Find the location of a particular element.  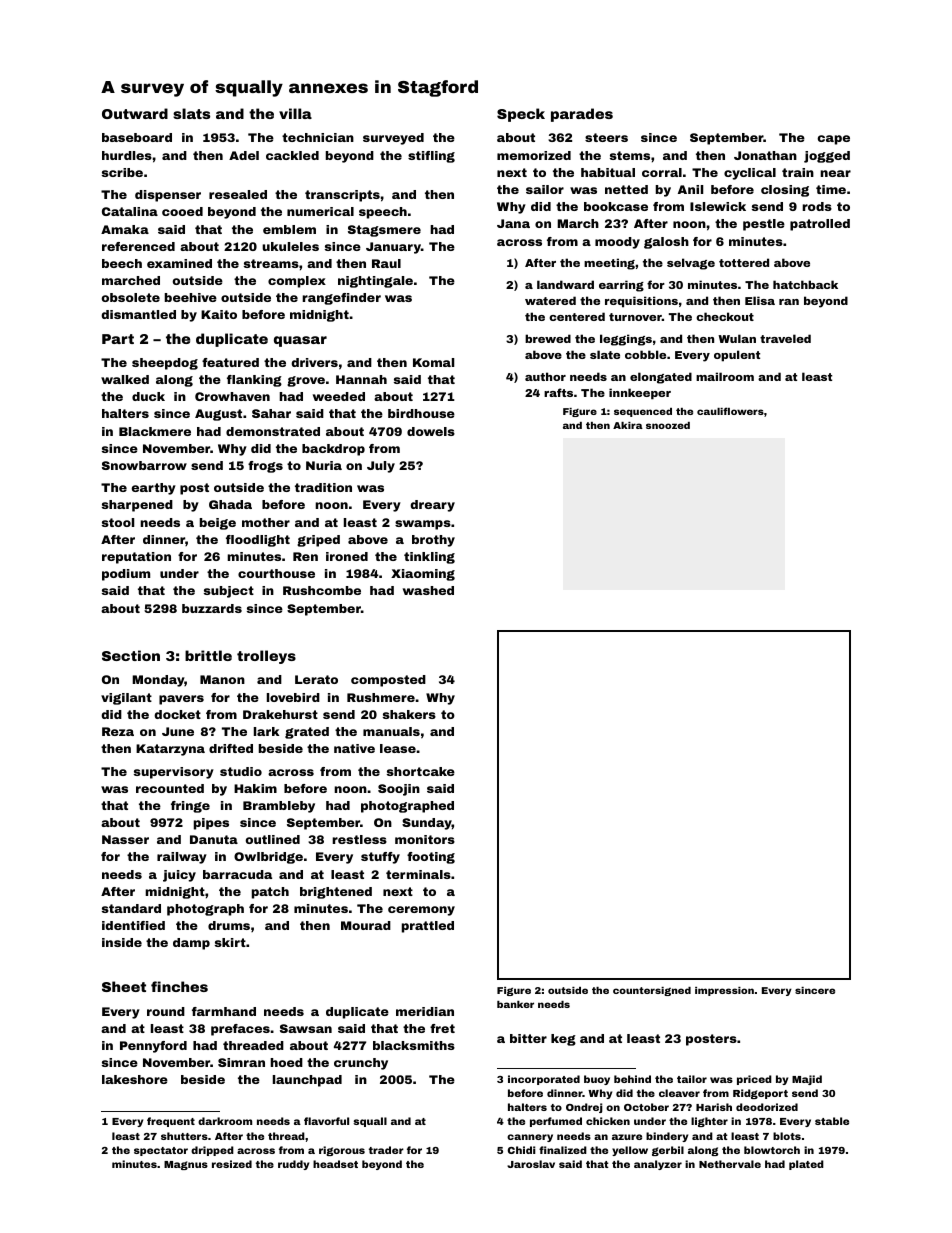

Simran is located at coordinates (241, 1062).
